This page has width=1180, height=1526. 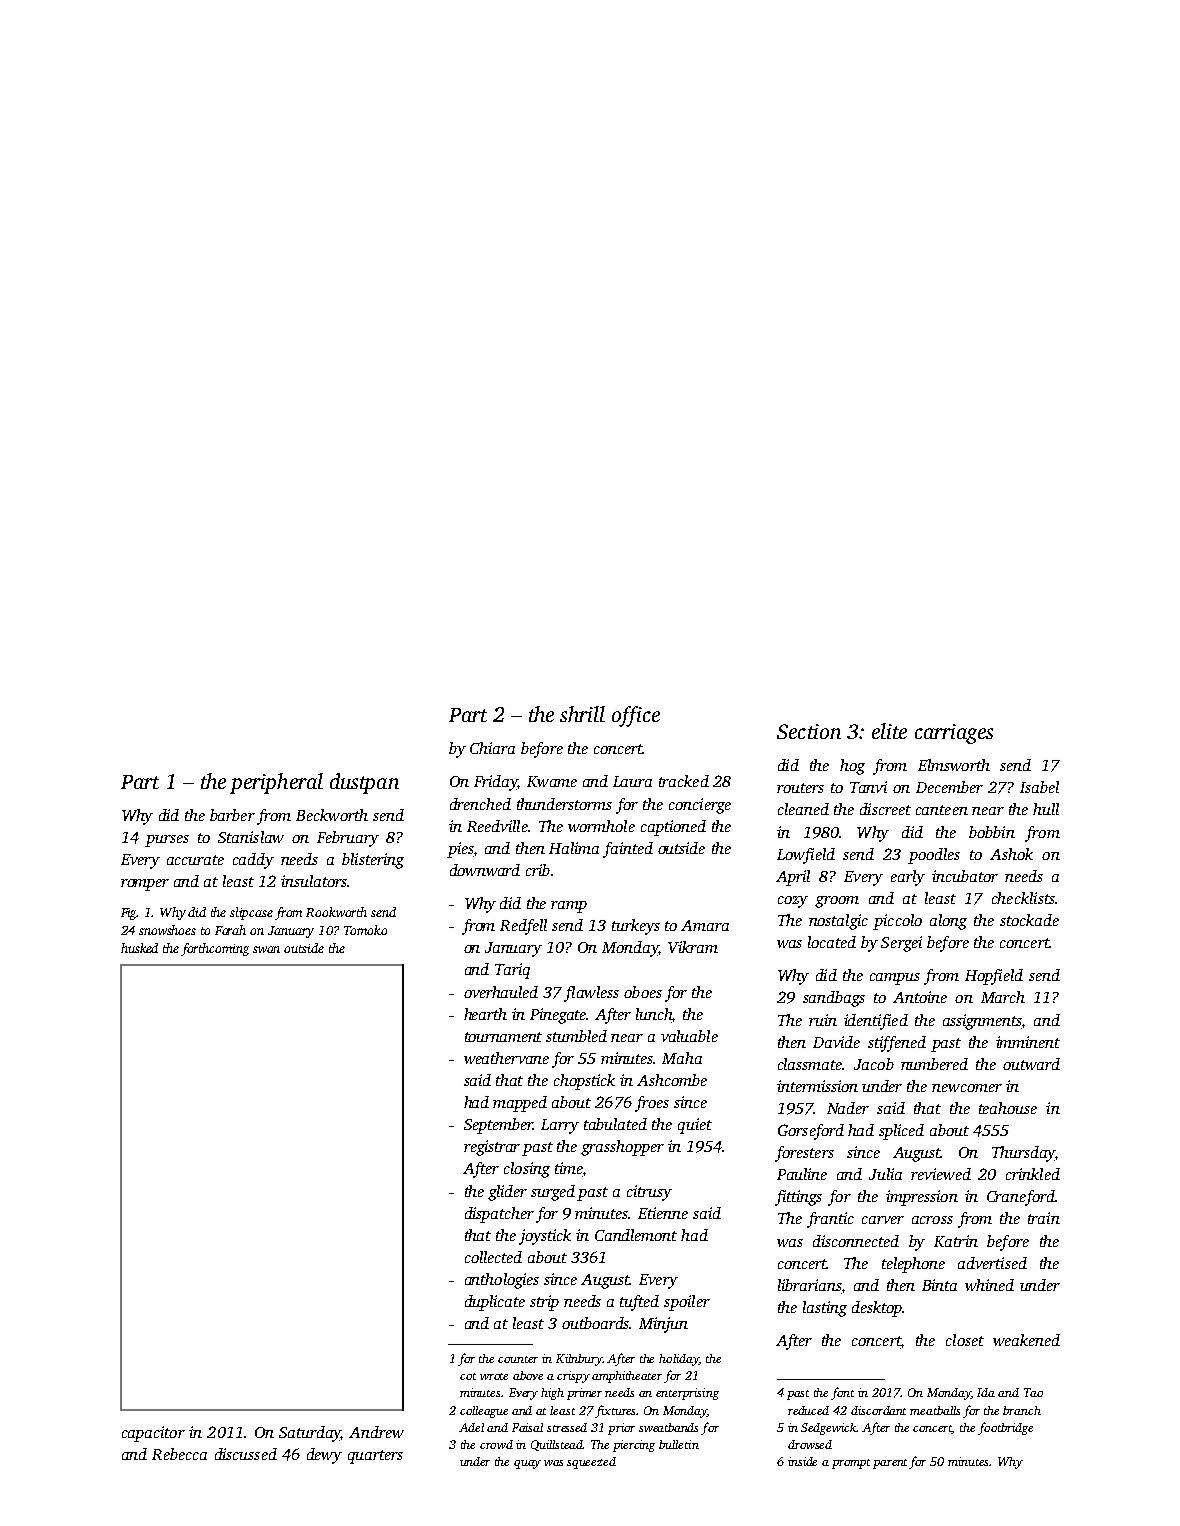 I want to click on Laura, so click(x=632, y=781).
